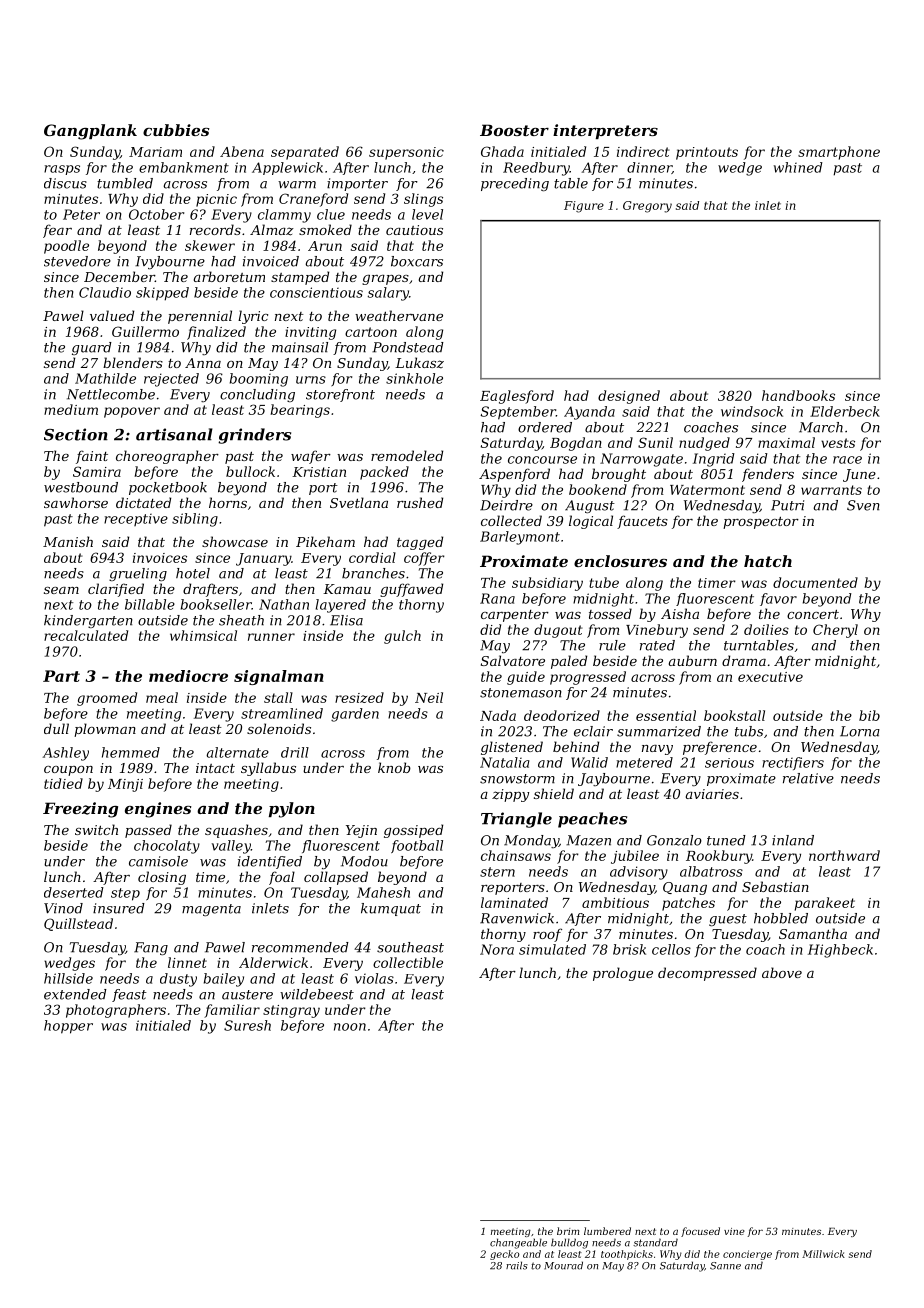 The width and height of the image is (924, 1308). I want to click on smartphone, so click(839, 153).
